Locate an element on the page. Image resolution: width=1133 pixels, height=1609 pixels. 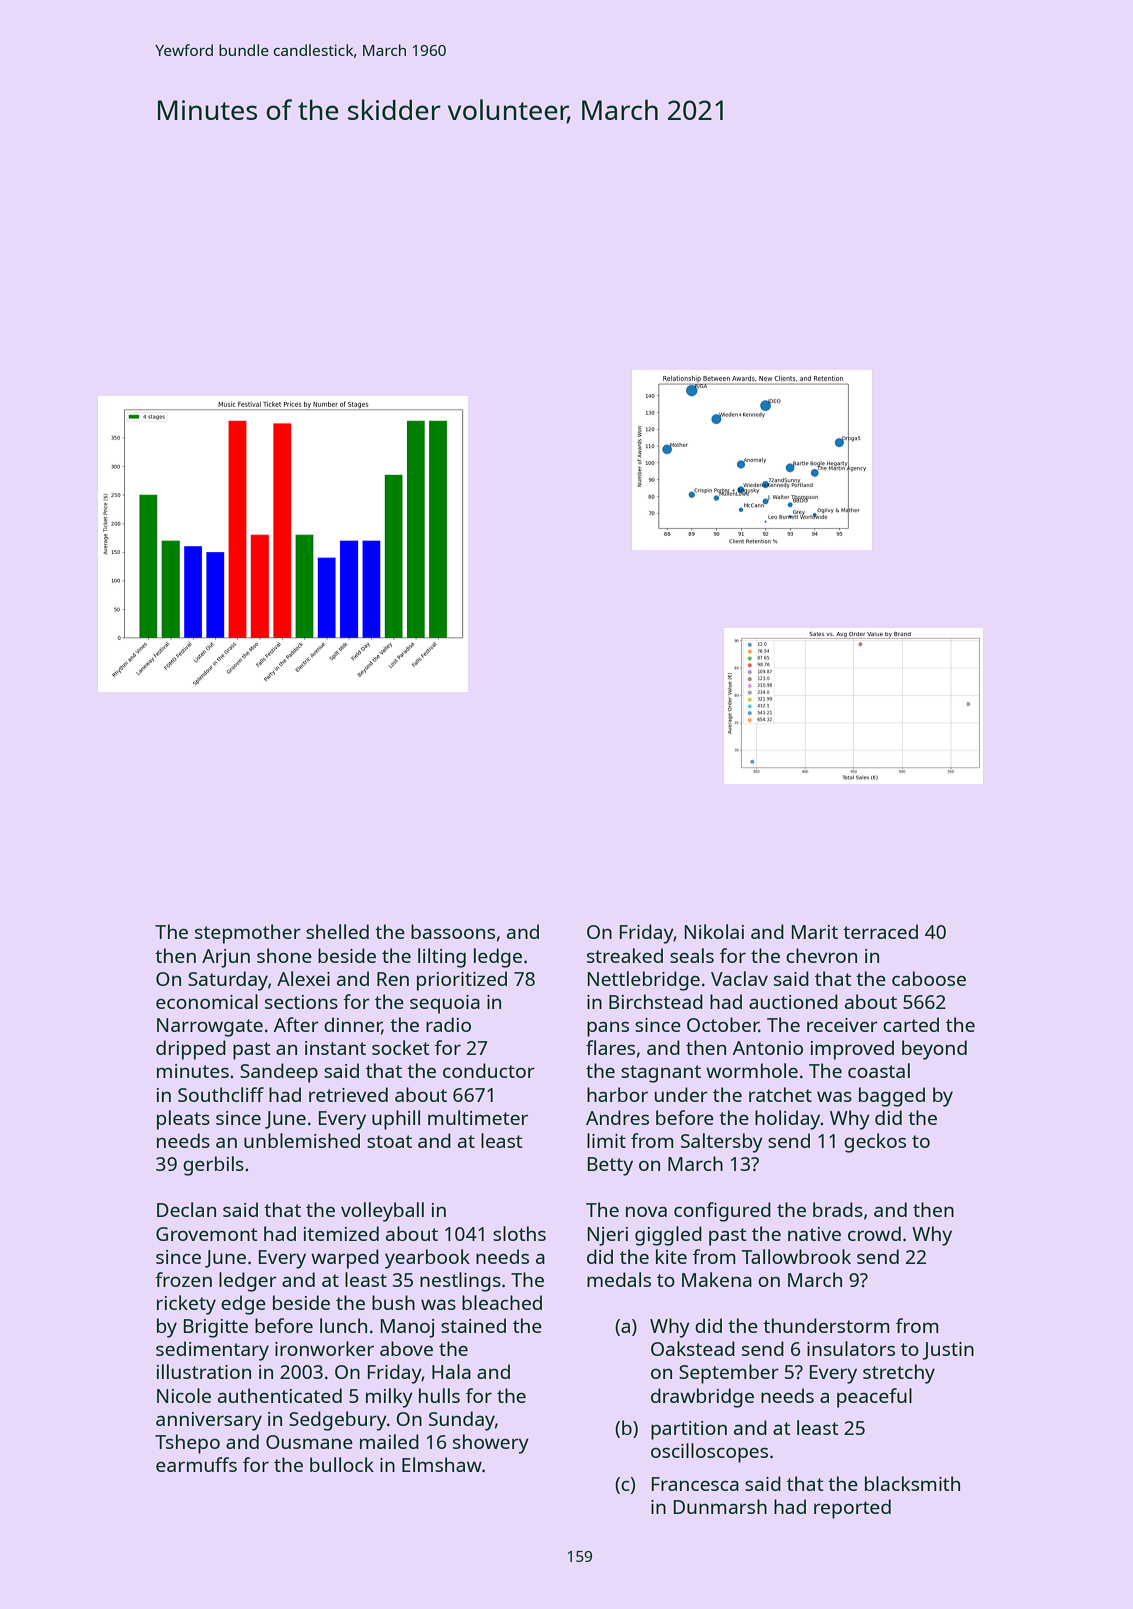
caboose is located at coordinates (929, 978).
